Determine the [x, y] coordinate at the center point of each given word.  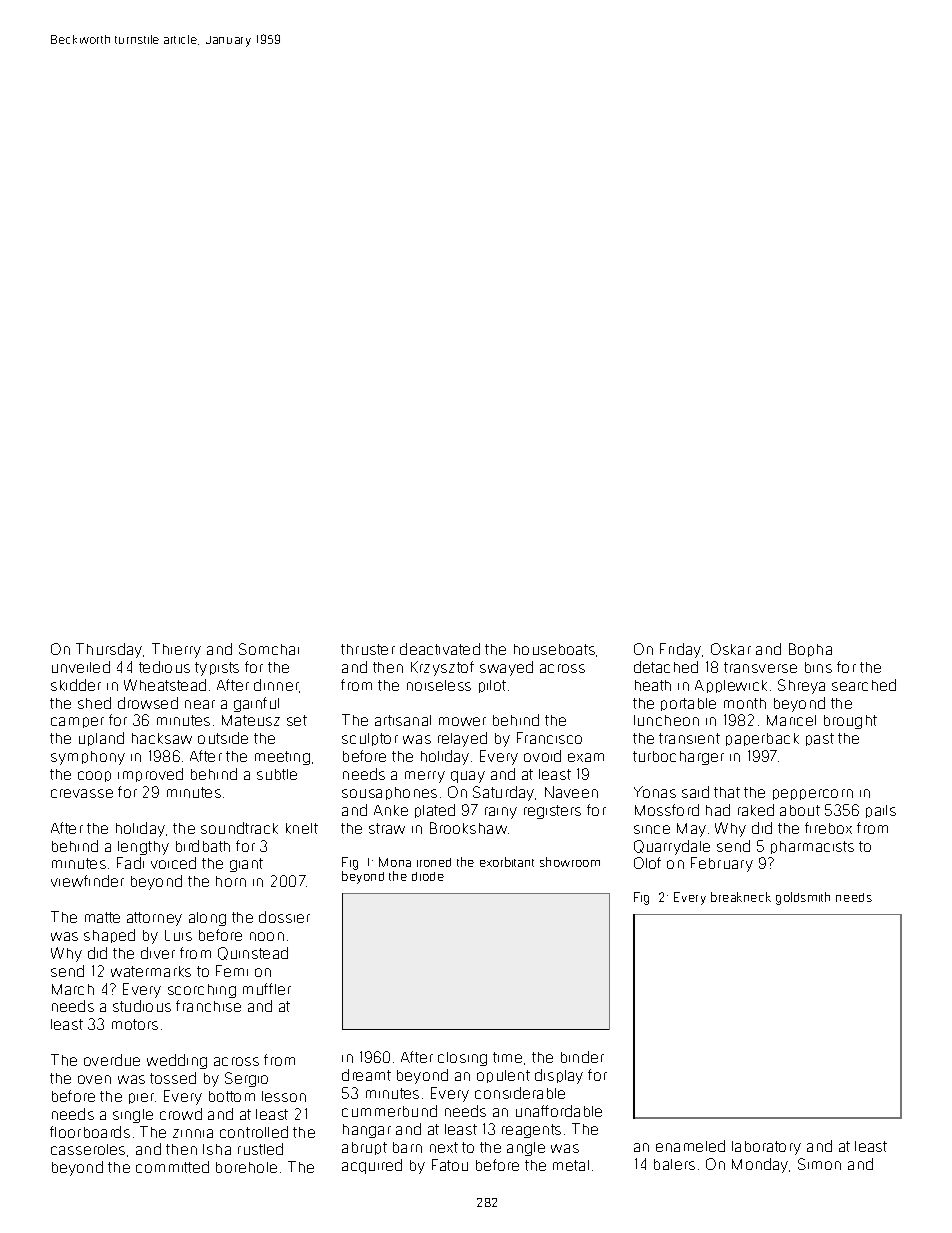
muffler [267, 989]
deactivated [440, 649]
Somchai [269, 649]
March [73, 989]
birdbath [203, 846]
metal [571, 1165]
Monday [761, 1165]
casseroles [88, 1149]
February [722, 864]
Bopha [810, 650]
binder [582, 1057]
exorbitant [507, 862]
